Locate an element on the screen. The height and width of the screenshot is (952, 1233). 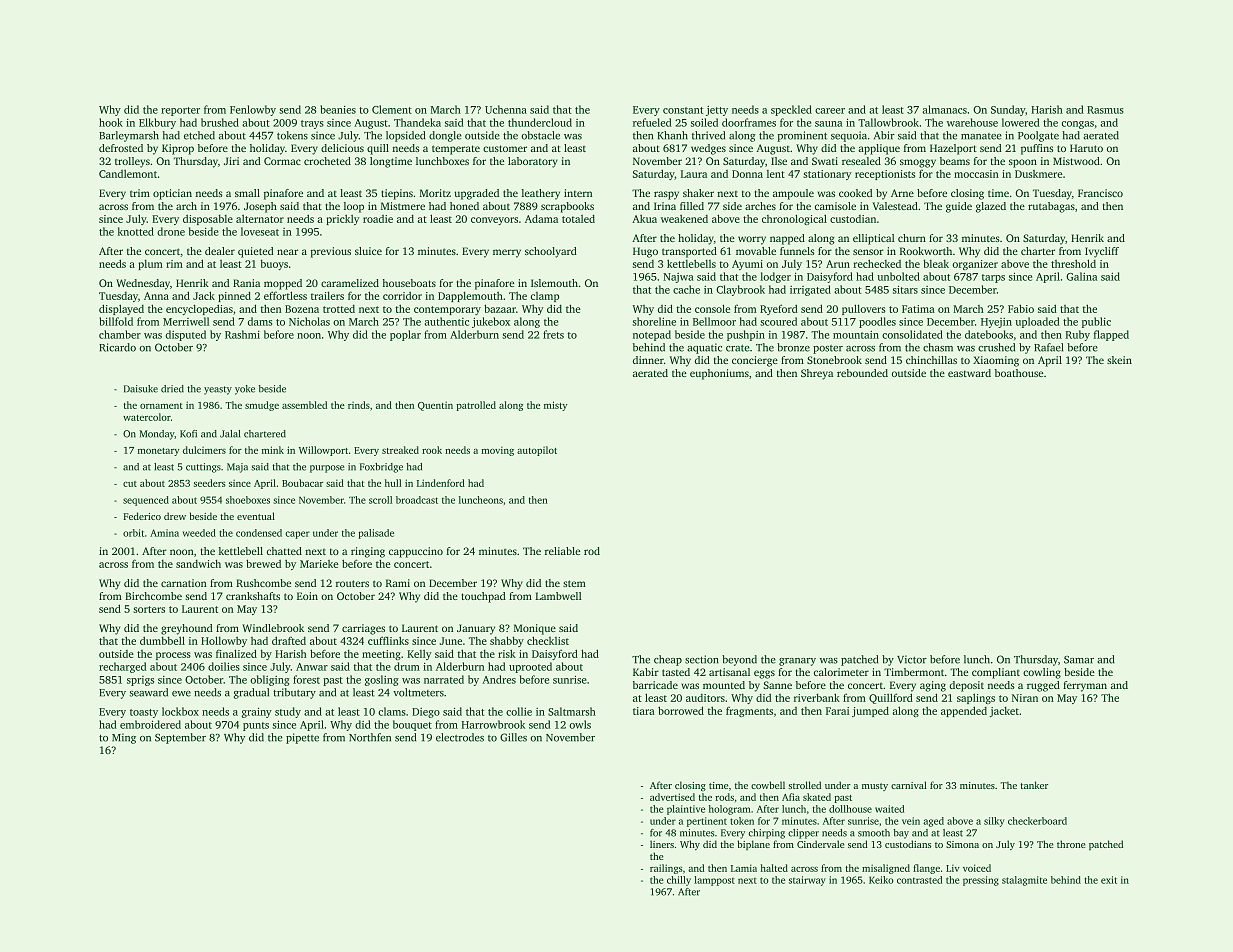
Northfen is located at coordinates (370, 737).
